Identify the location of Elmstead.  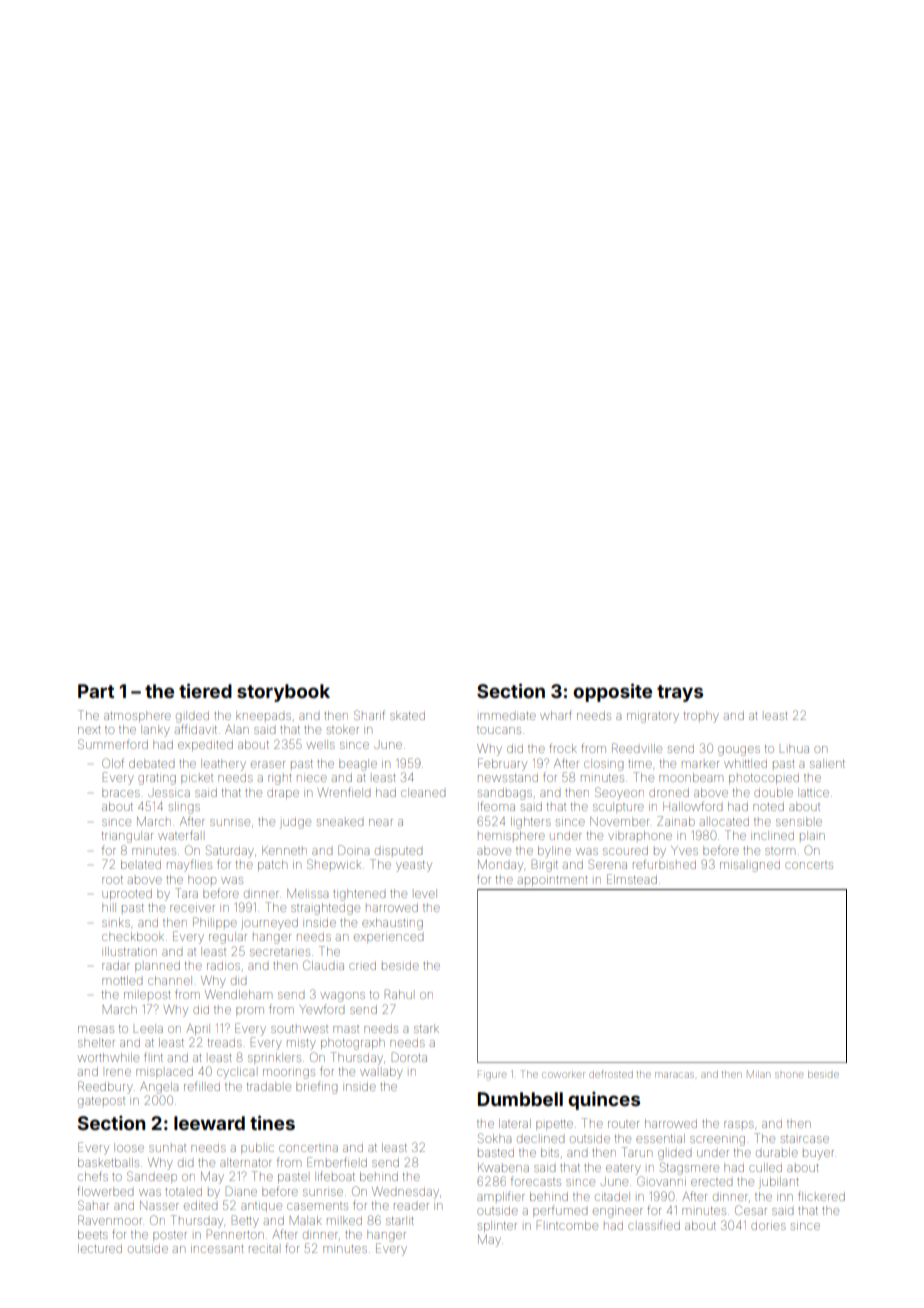
(632, 879).
